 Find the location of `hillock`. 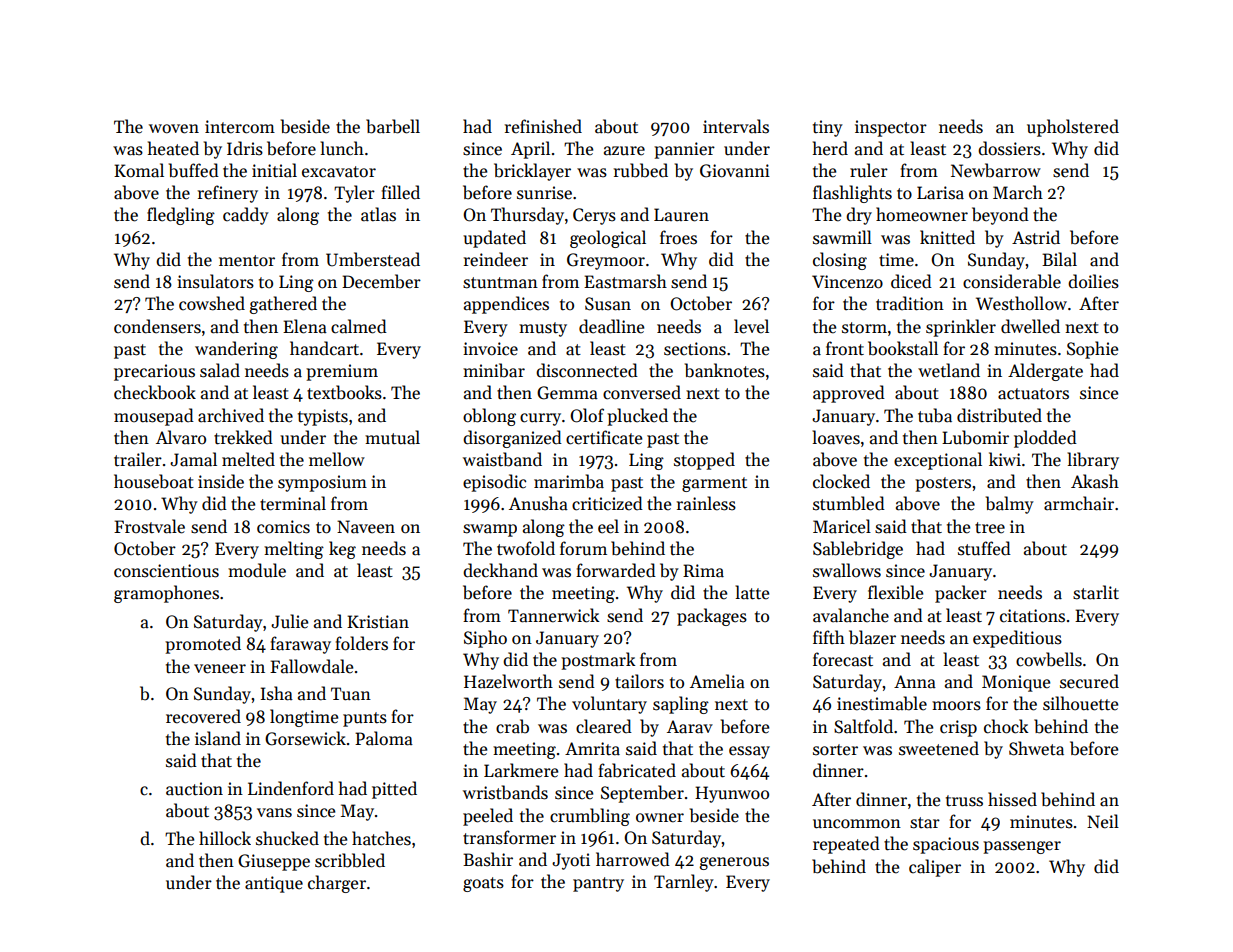

hillock is located at coordinates (225, 838).
